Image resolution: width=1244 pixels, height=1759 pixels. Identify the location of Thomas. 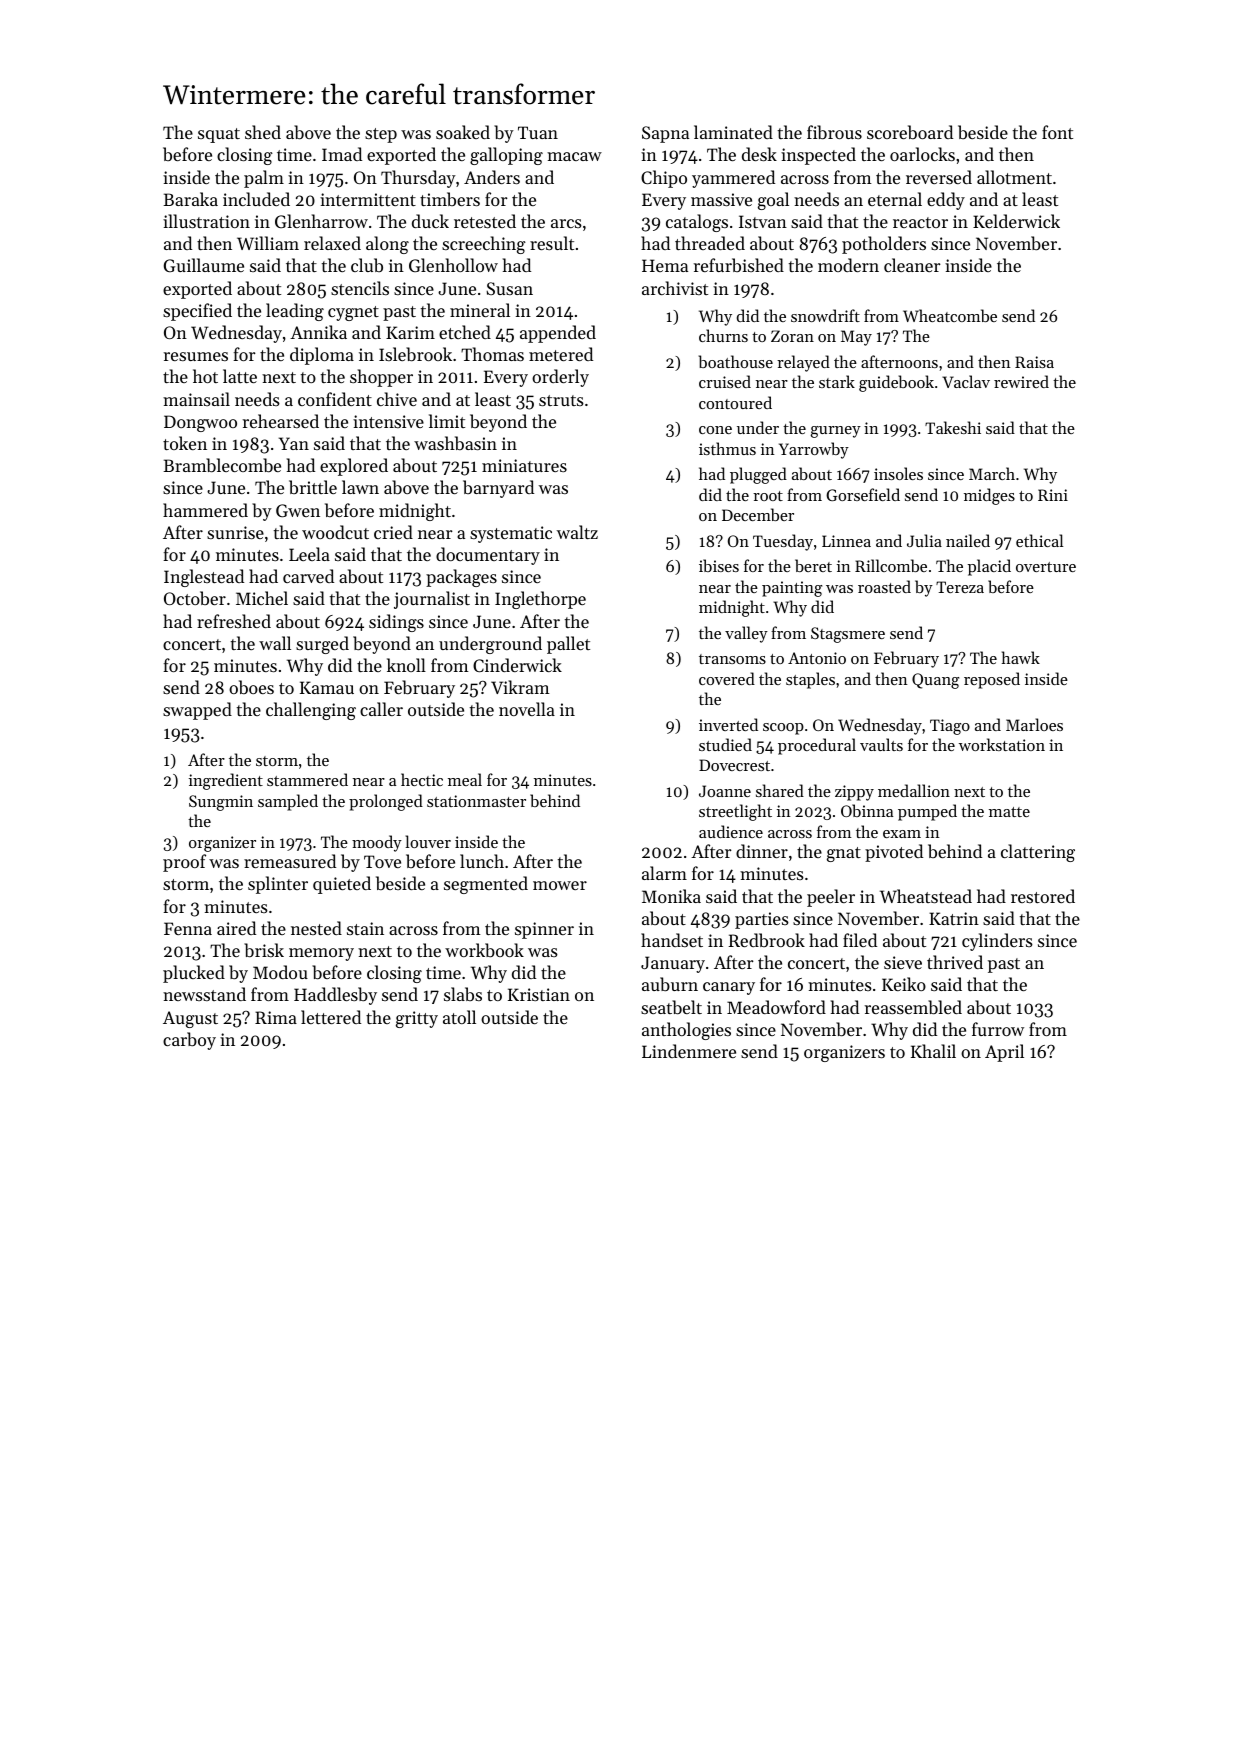
(492, 354).
